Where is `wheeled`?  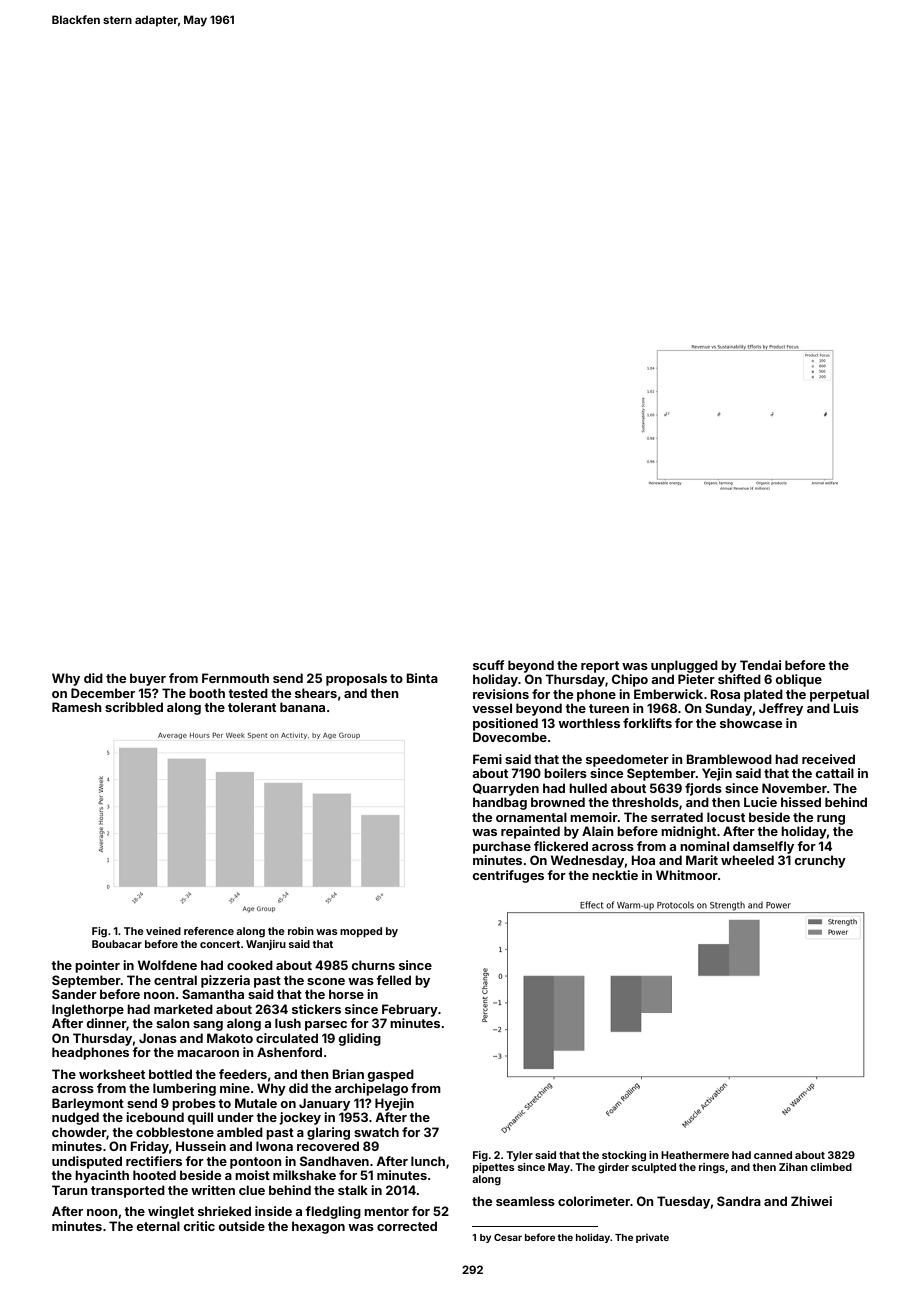
wheeled is located at coordinates (747, 860).
